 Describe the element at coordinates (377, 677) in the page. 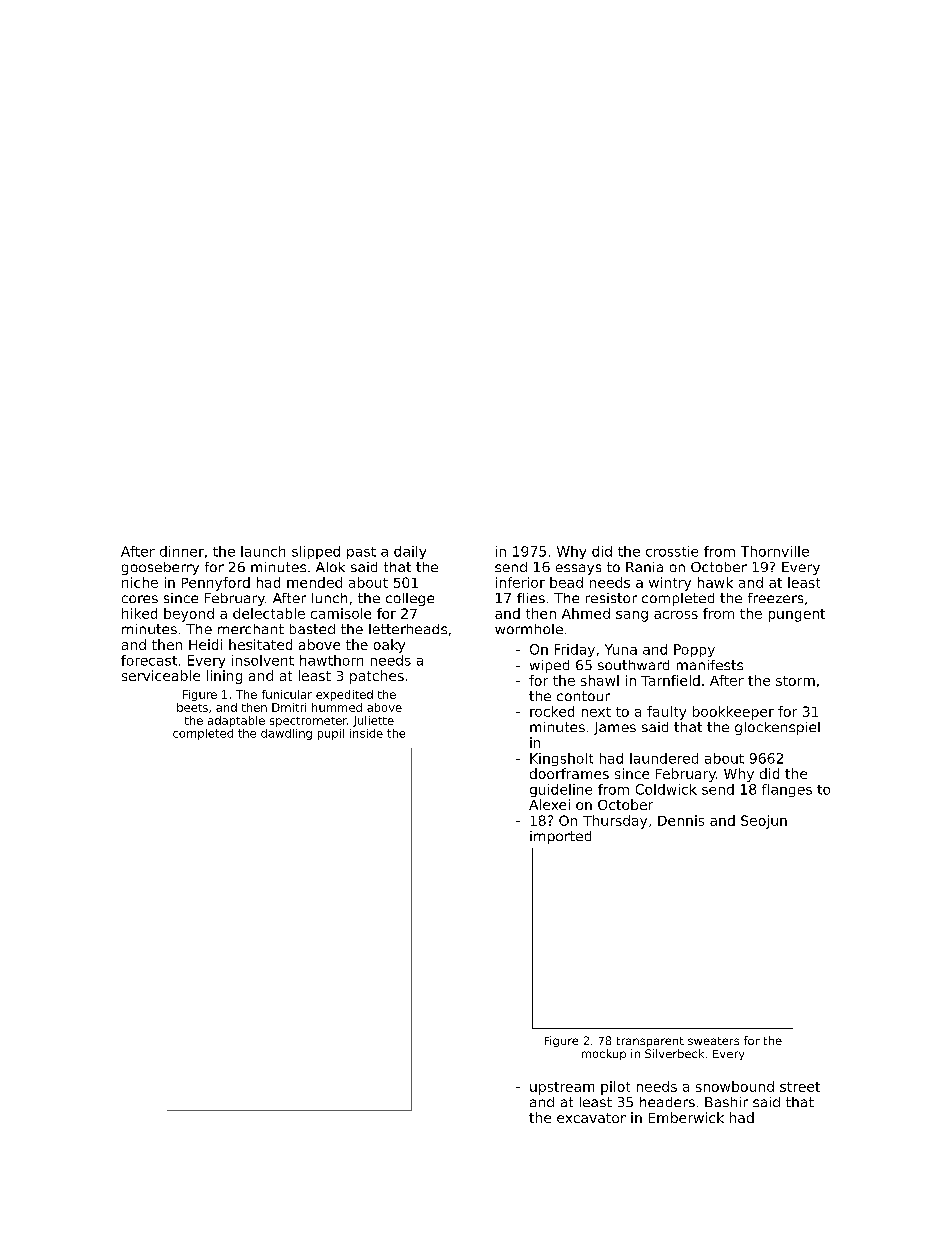

I see `patches` at that location.
